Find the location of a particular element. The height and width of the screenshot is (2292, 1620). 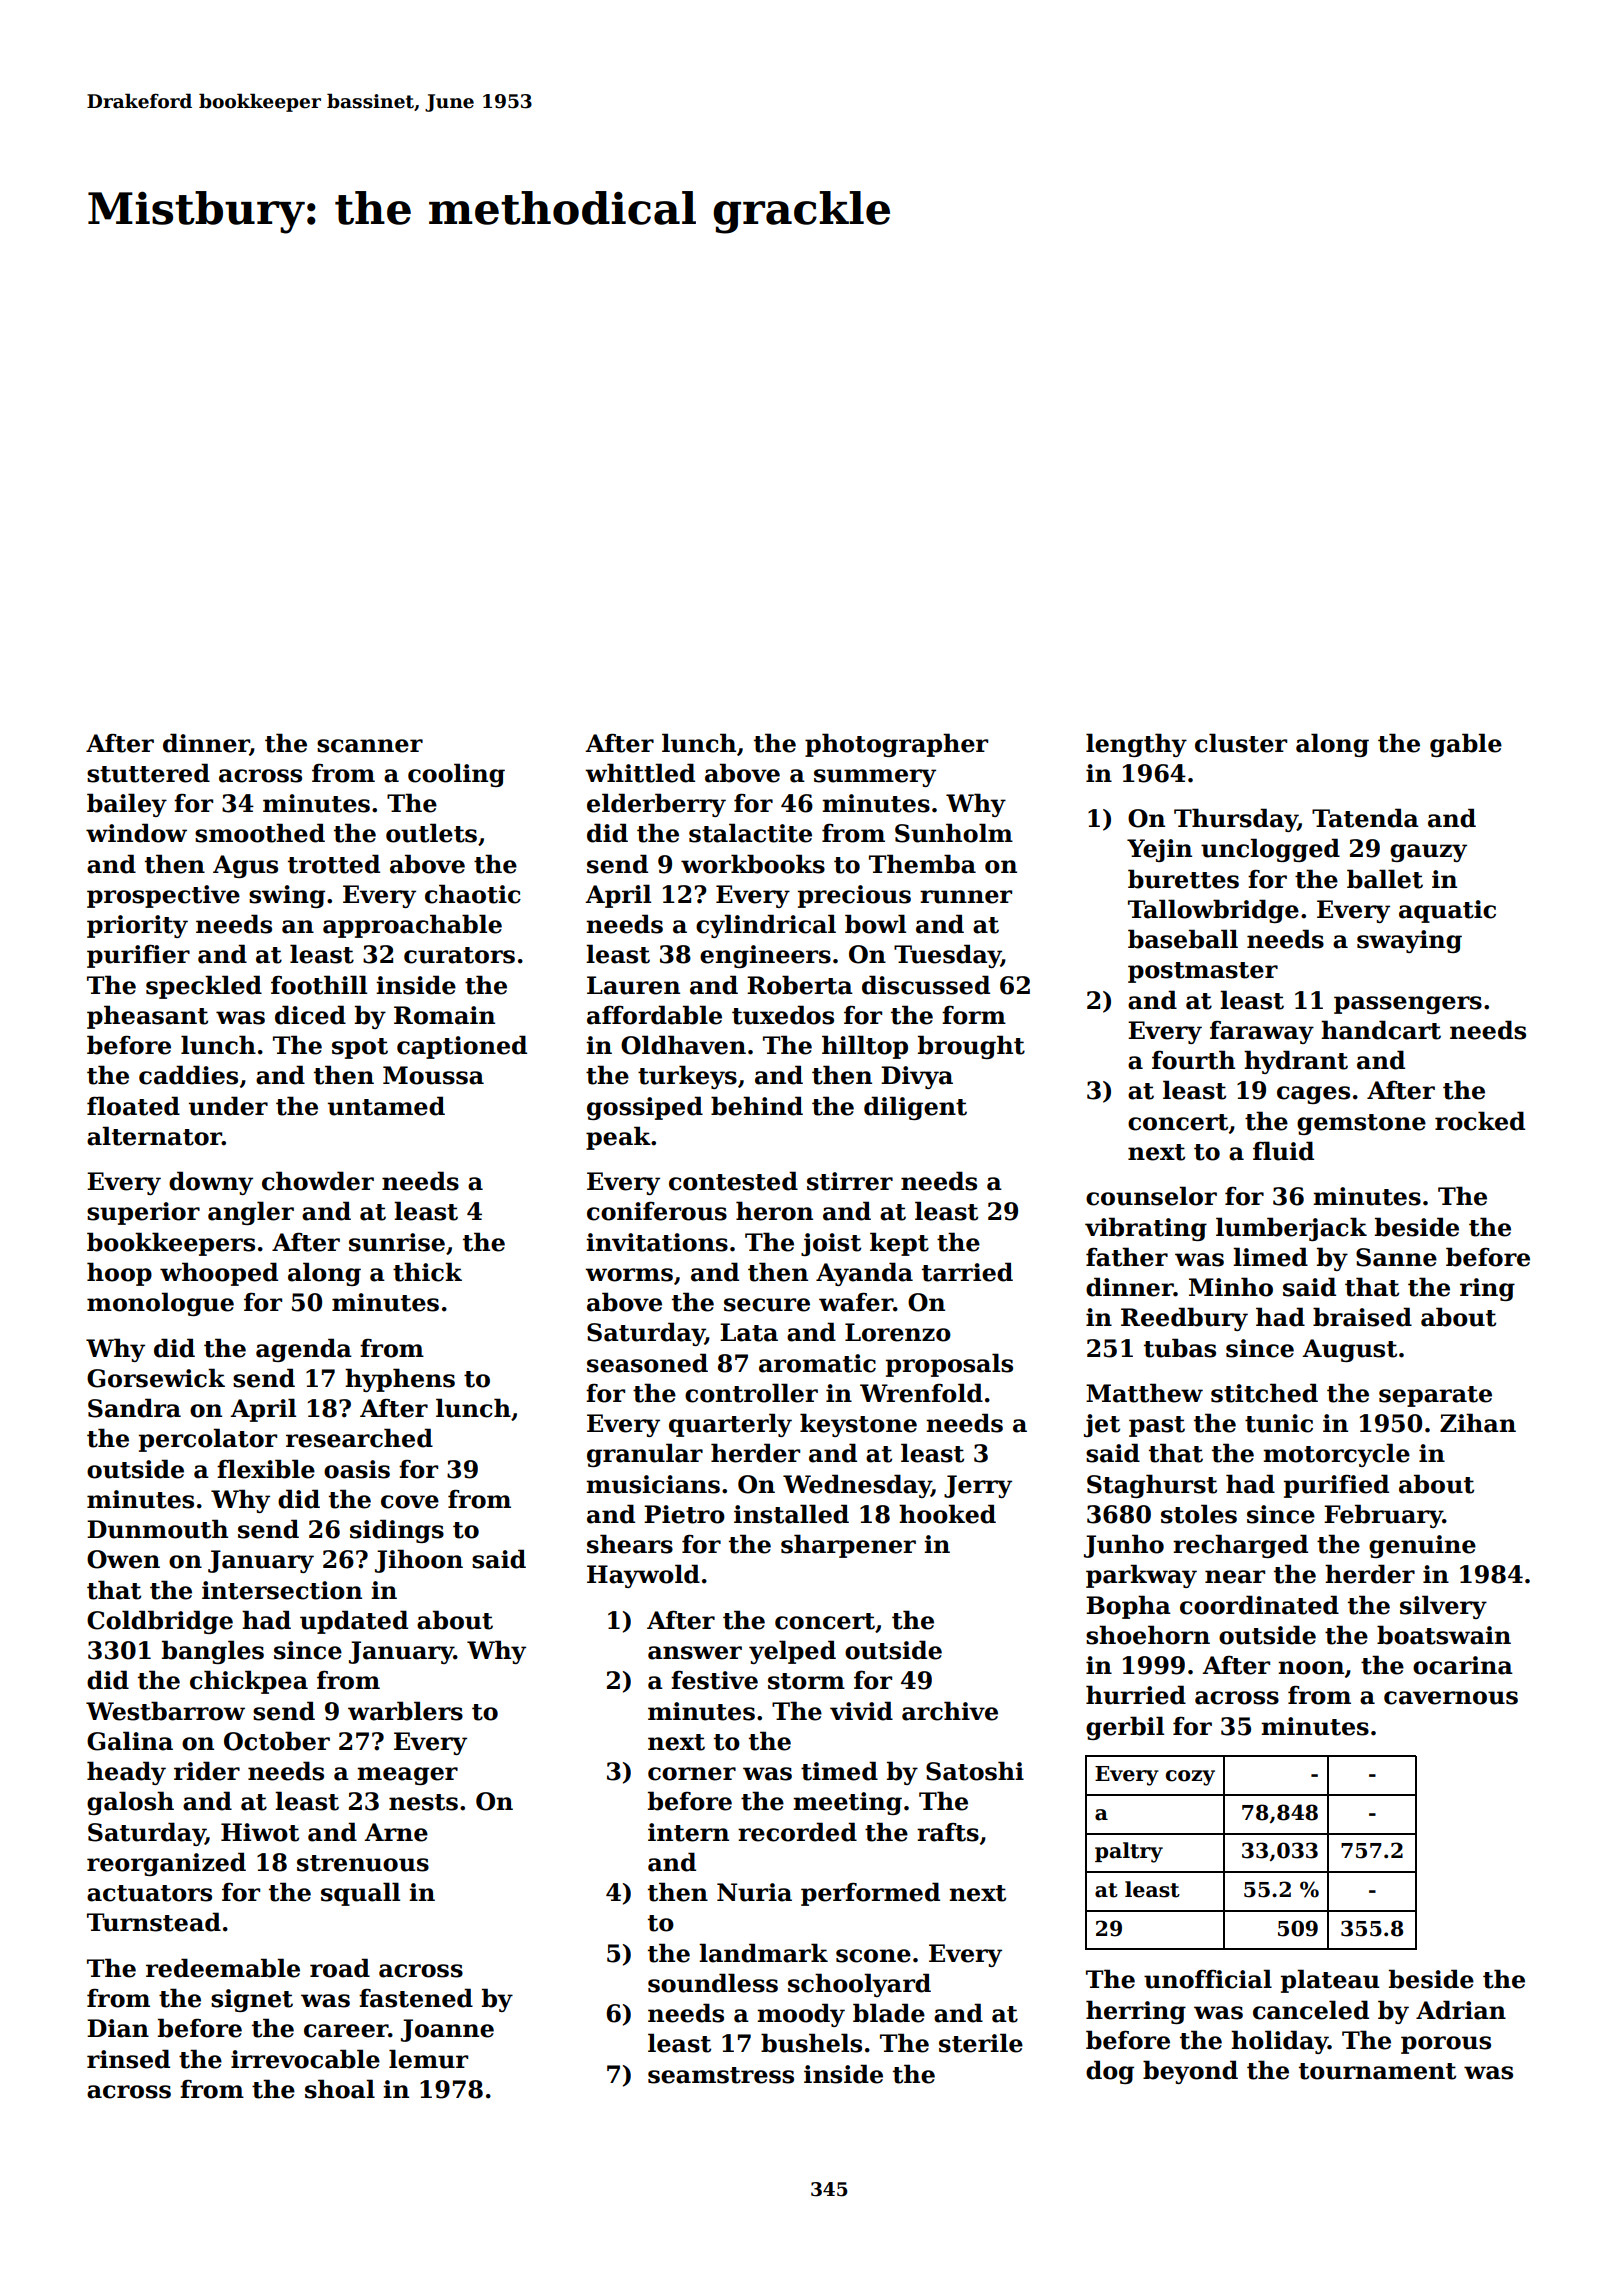

Gorsewick is located at coordinates (156, 1378).
